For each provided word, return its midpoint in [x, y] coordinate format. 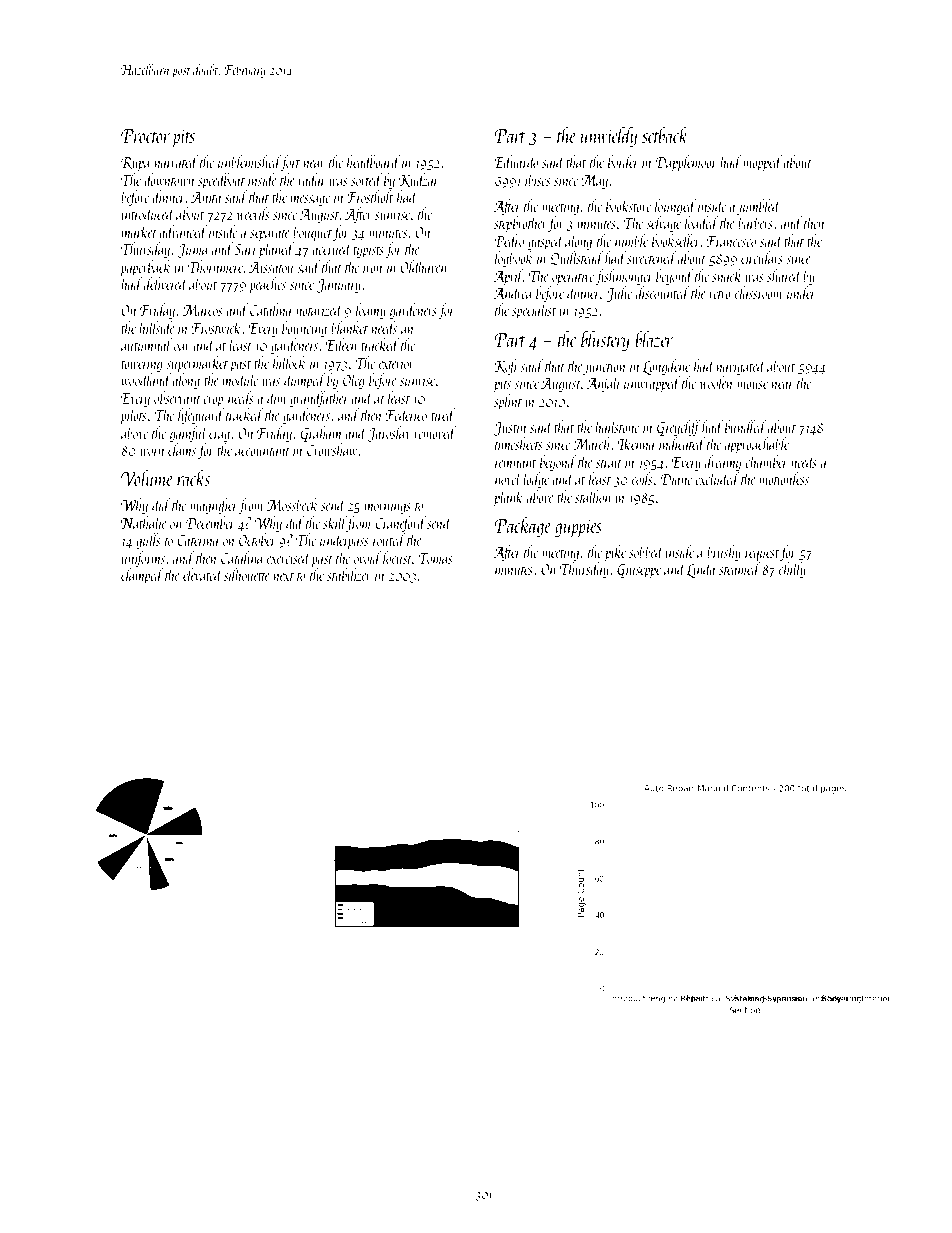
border [623, 161]
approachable [757, 445]
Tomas [435, 558]
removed [435, 432]
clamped [142, 576]
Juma [193, 251]
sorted [366, 179]
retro [720, 294]
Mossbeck [292, 504]
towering [142, 365]
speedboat [221, 181]
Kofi [505, 367]
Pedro [509, 240]
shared [784, 275]
